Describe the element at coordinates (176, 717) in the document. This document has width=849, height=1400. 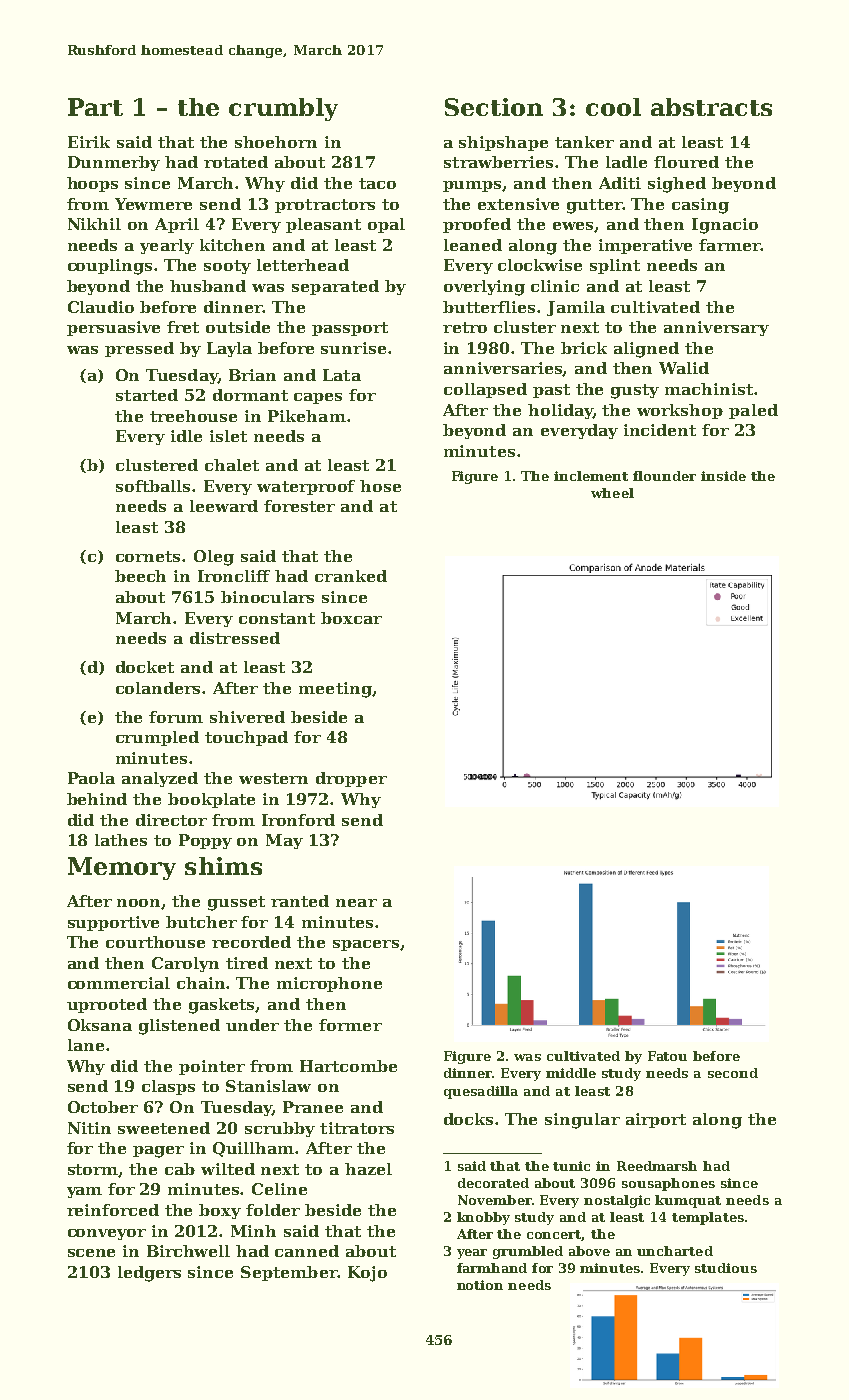
I see `forum` at that location.
